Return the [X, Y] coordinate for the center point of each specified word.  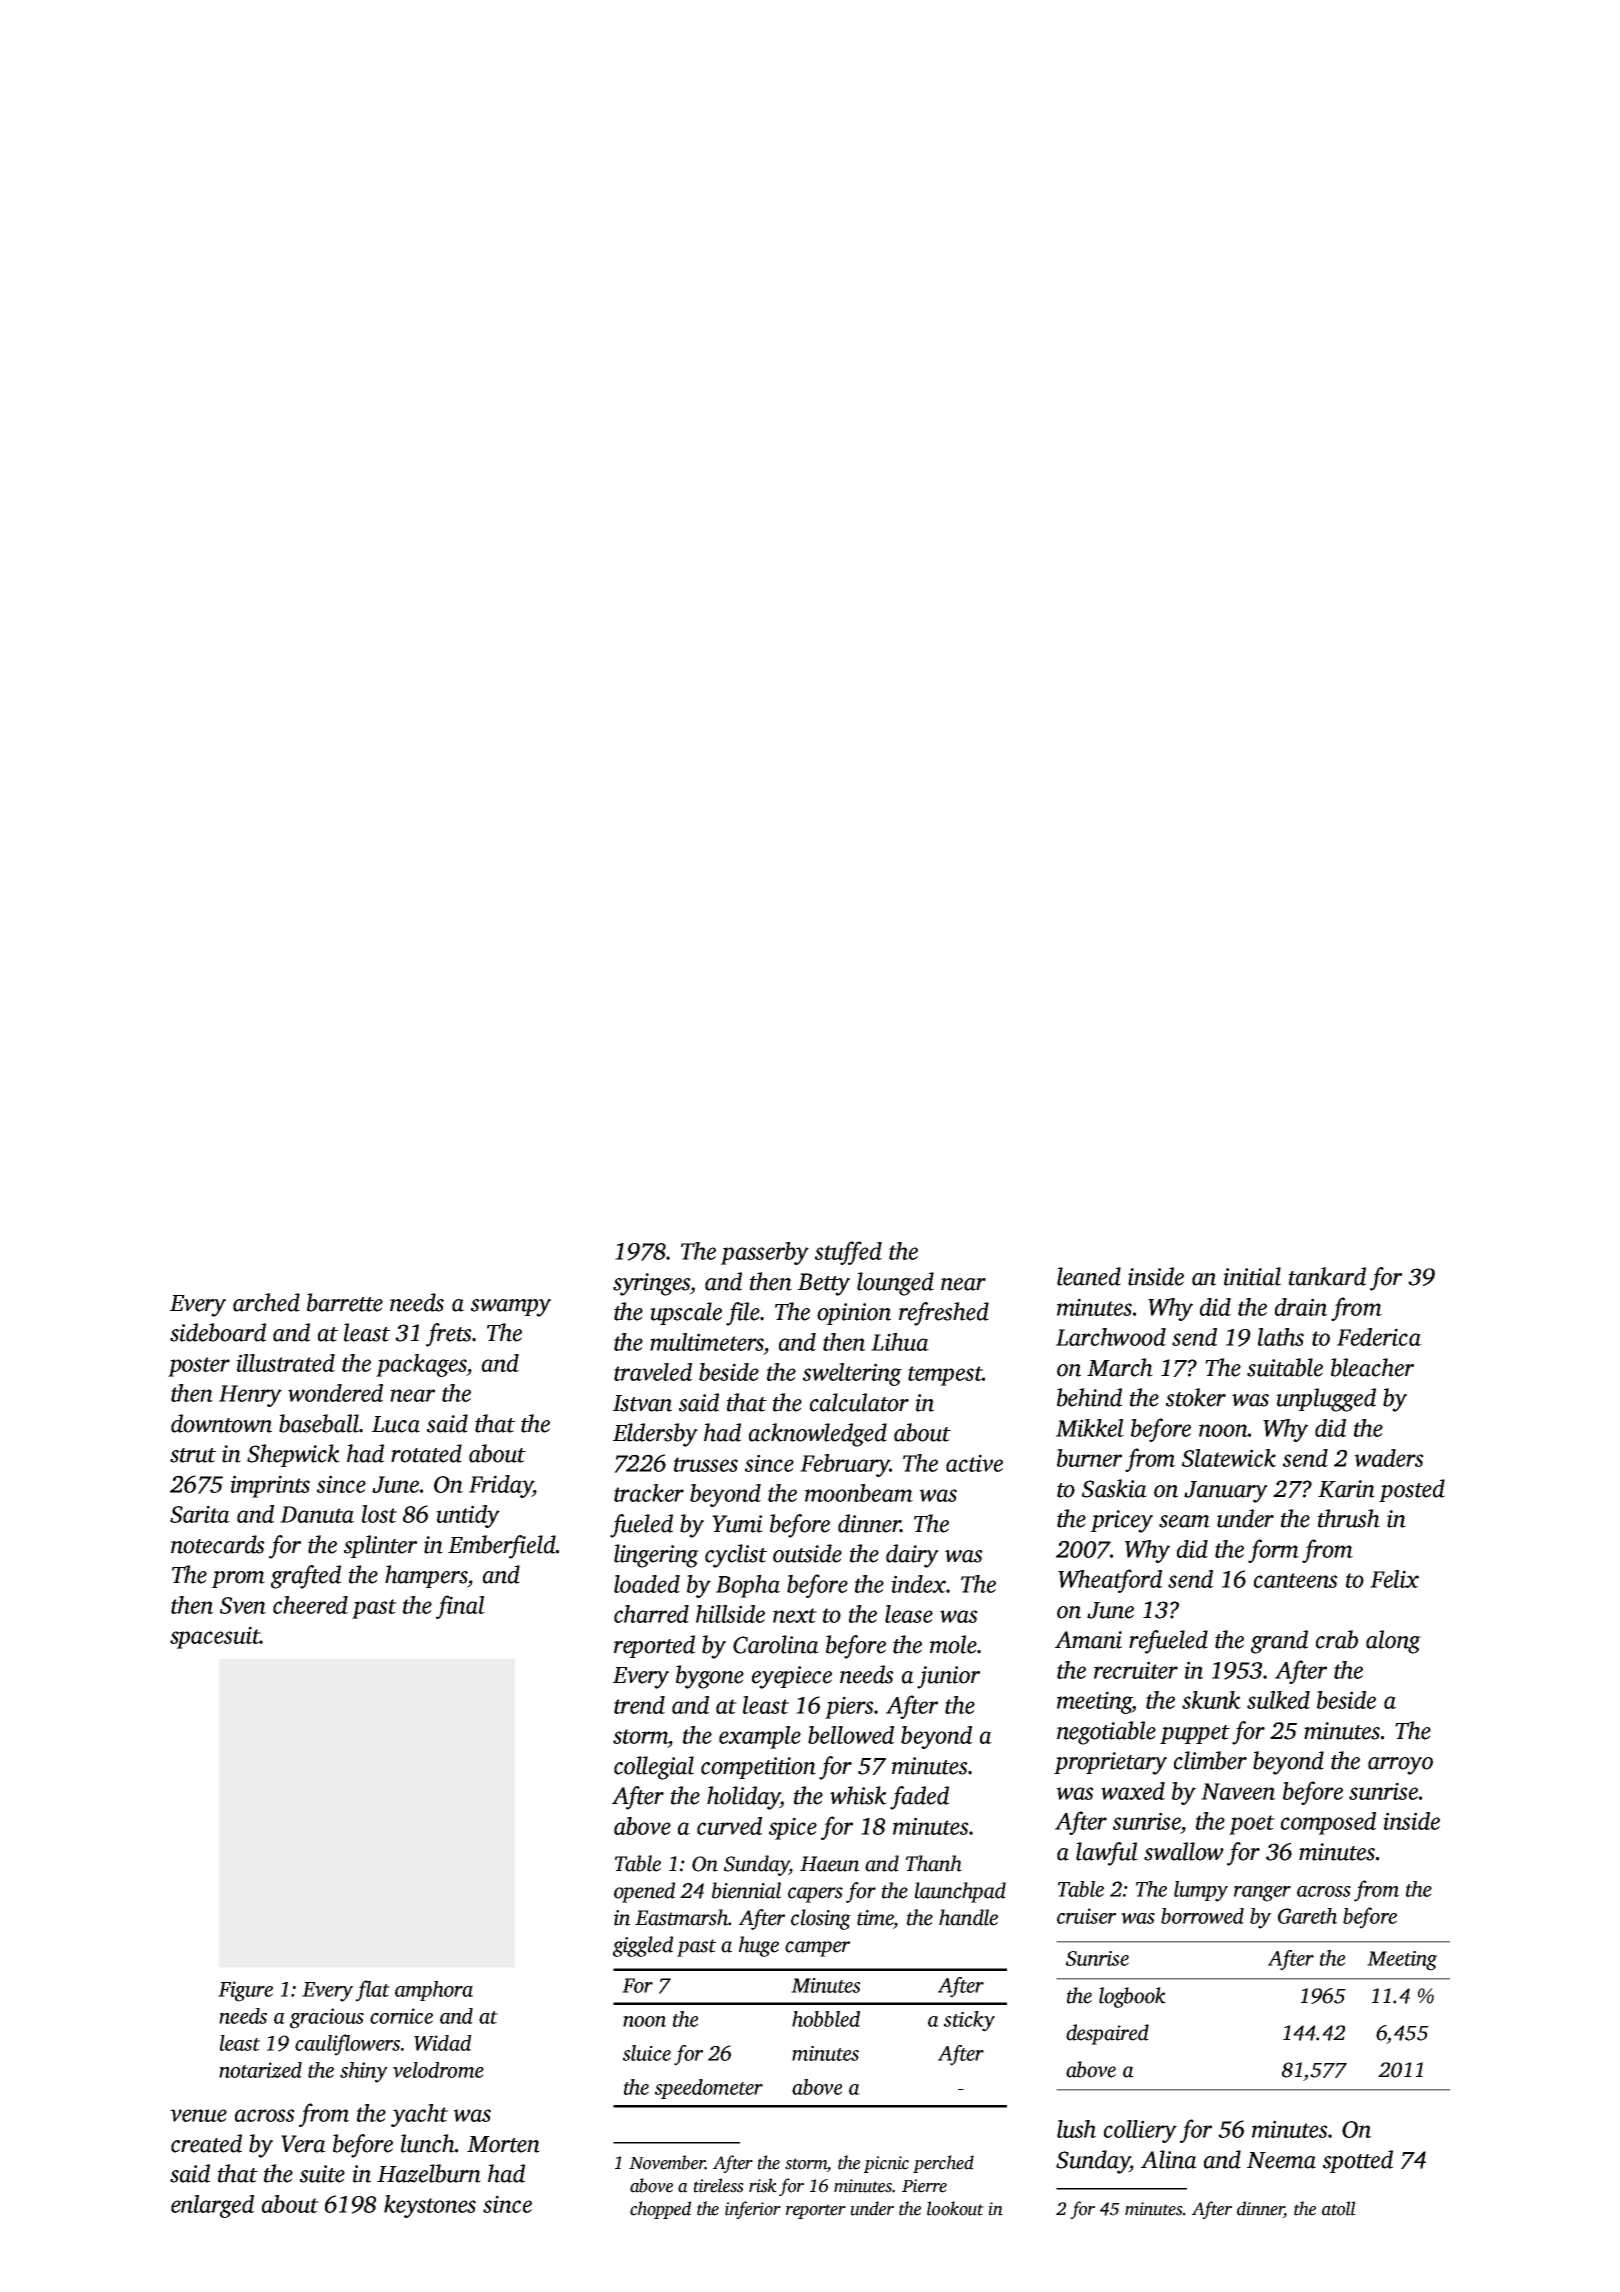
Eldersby [655, 1435]
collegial [654, 1768]
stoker [1196, 1397]
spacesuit [215, 1637]
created [206, 2143]
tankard [1327, 1276]
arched [266, 1302]
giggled [643, 1946]
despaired [1107, 2034]
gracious [327, 2018]
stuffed [848, 1253]
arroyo [1400, 1766]
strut [193, 1455]
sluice [647, 2053]
